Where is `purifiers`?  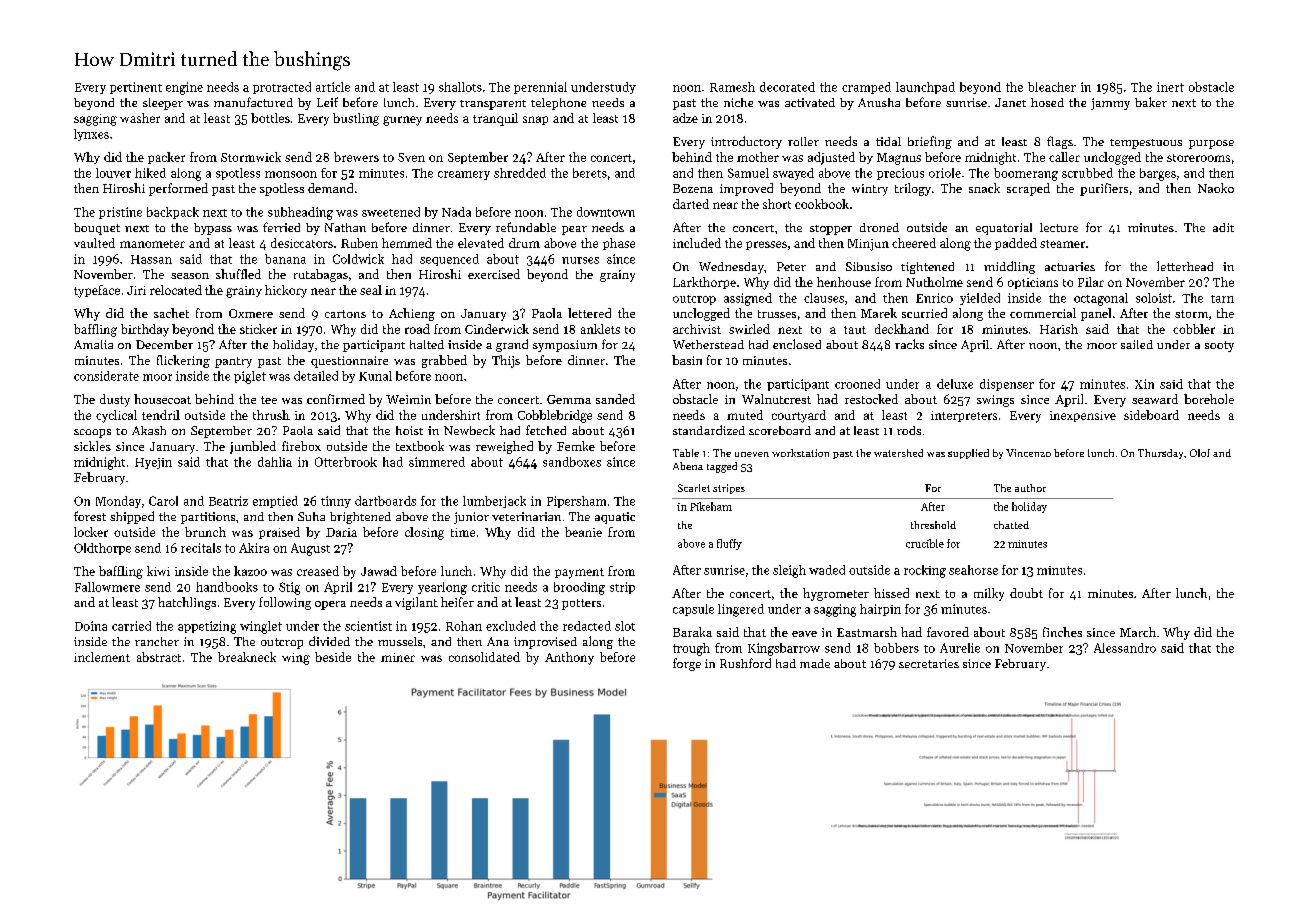 purifiers is located at coordinates (1104, 189).
